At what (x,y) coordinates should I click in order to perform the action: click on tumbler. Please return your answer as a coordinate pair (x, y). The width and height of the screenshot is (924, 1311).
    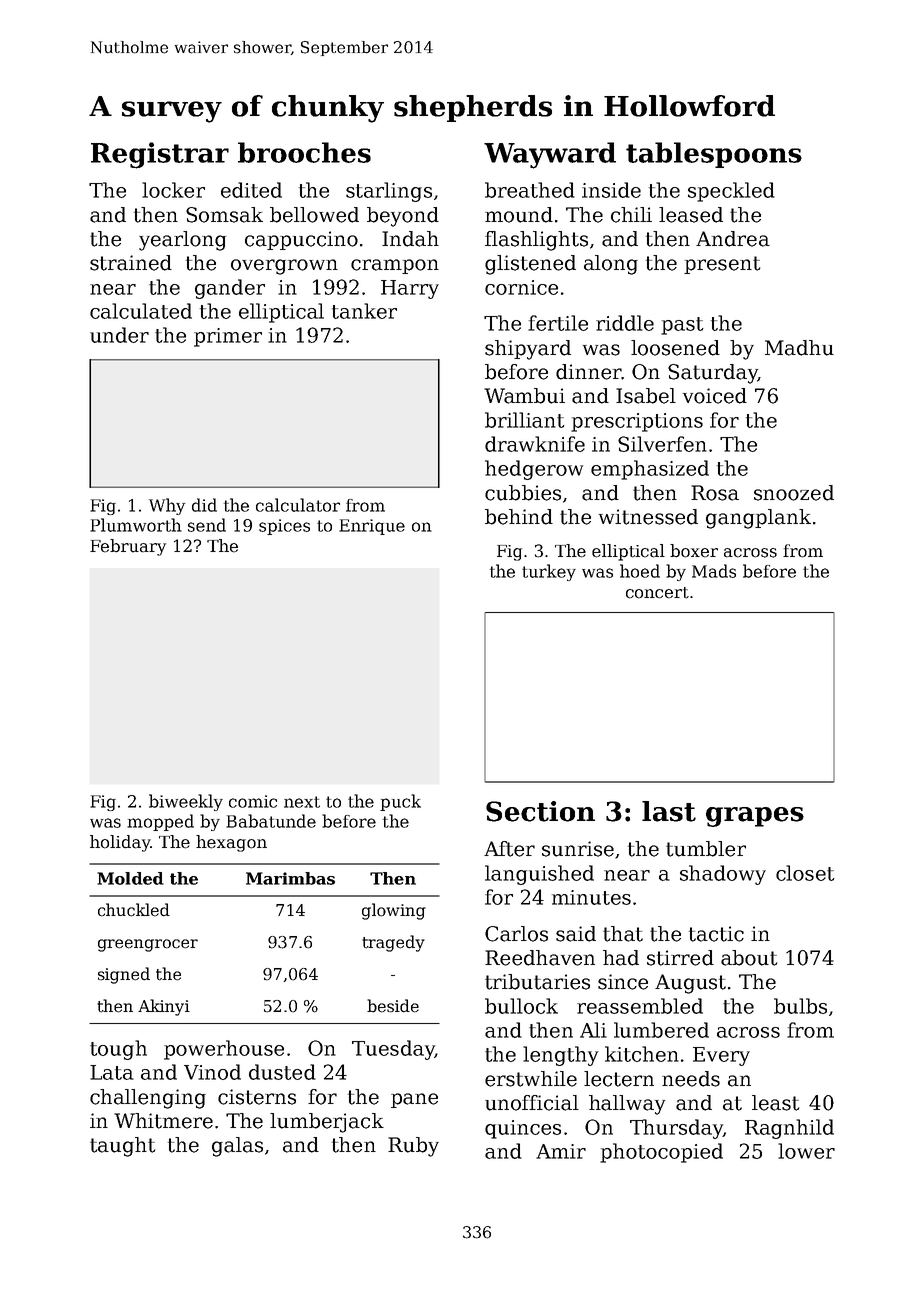
    Looking at the image, I should click on (706, 849).
